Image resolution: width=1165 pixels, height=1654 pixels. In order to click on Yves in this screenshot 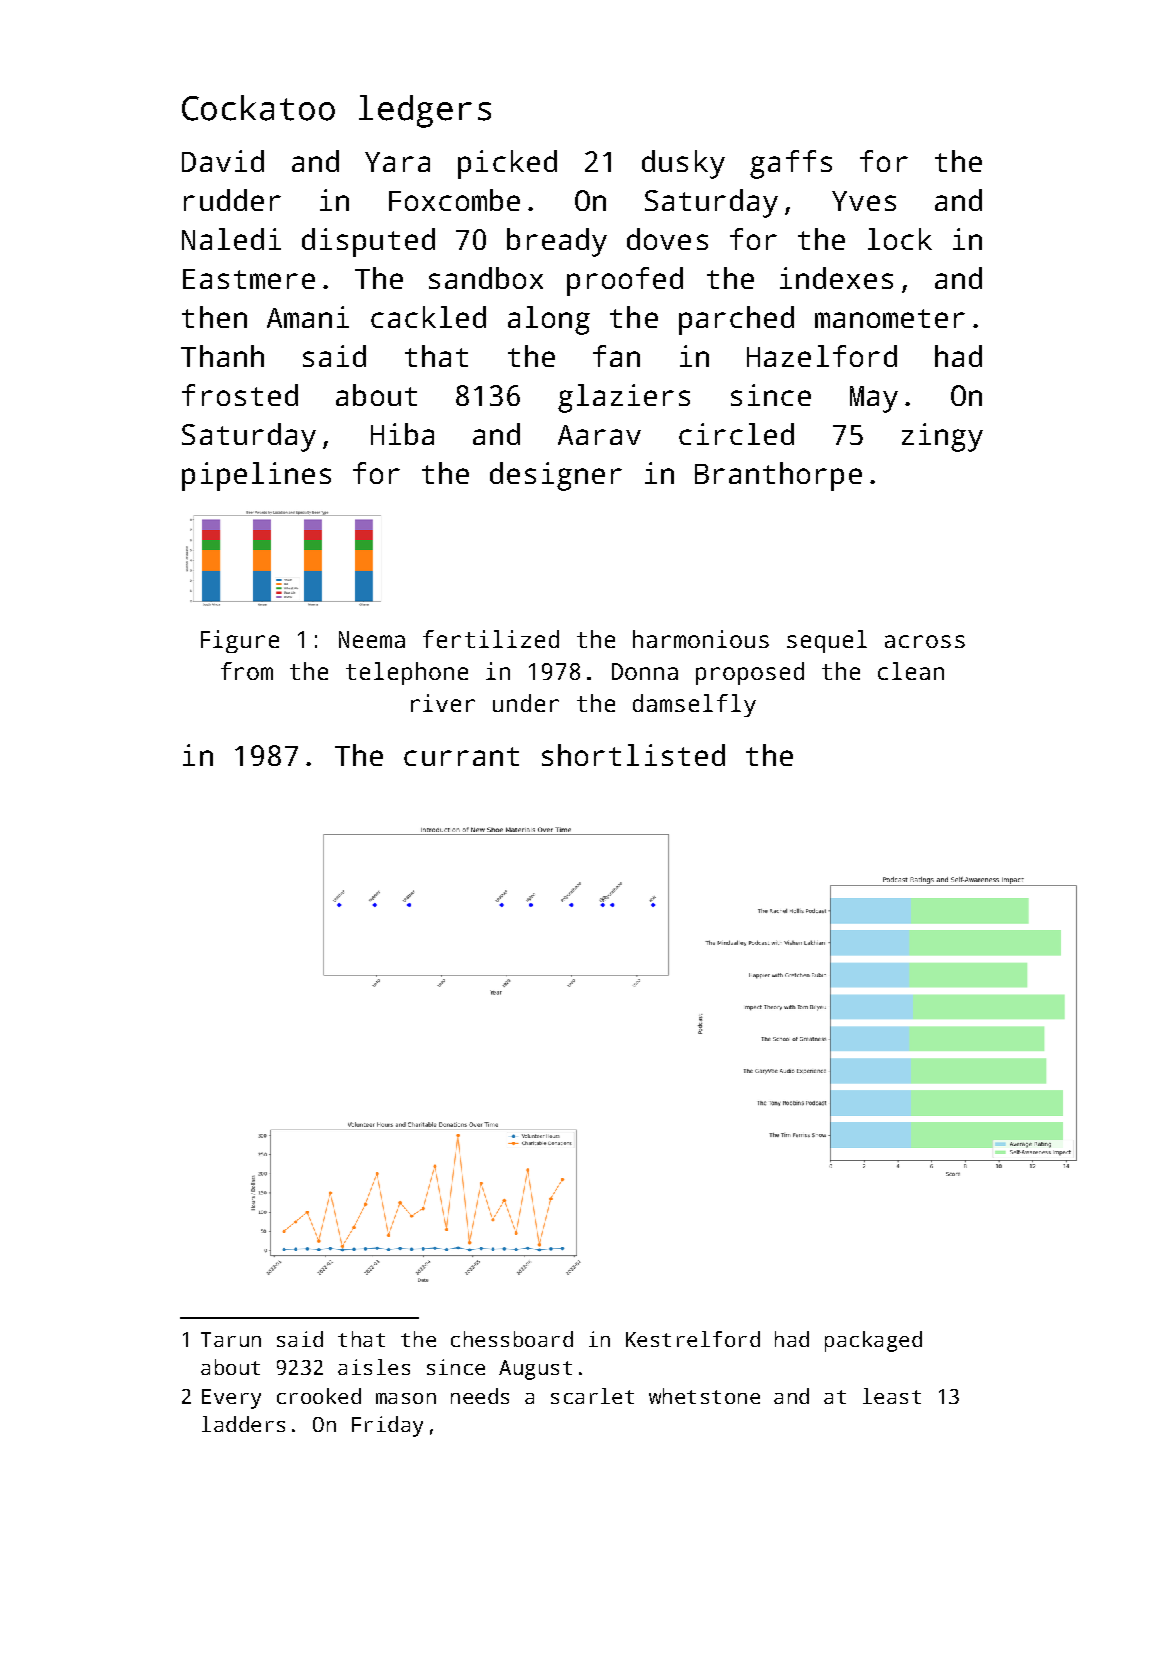, I will do `click(864, 201)`.
